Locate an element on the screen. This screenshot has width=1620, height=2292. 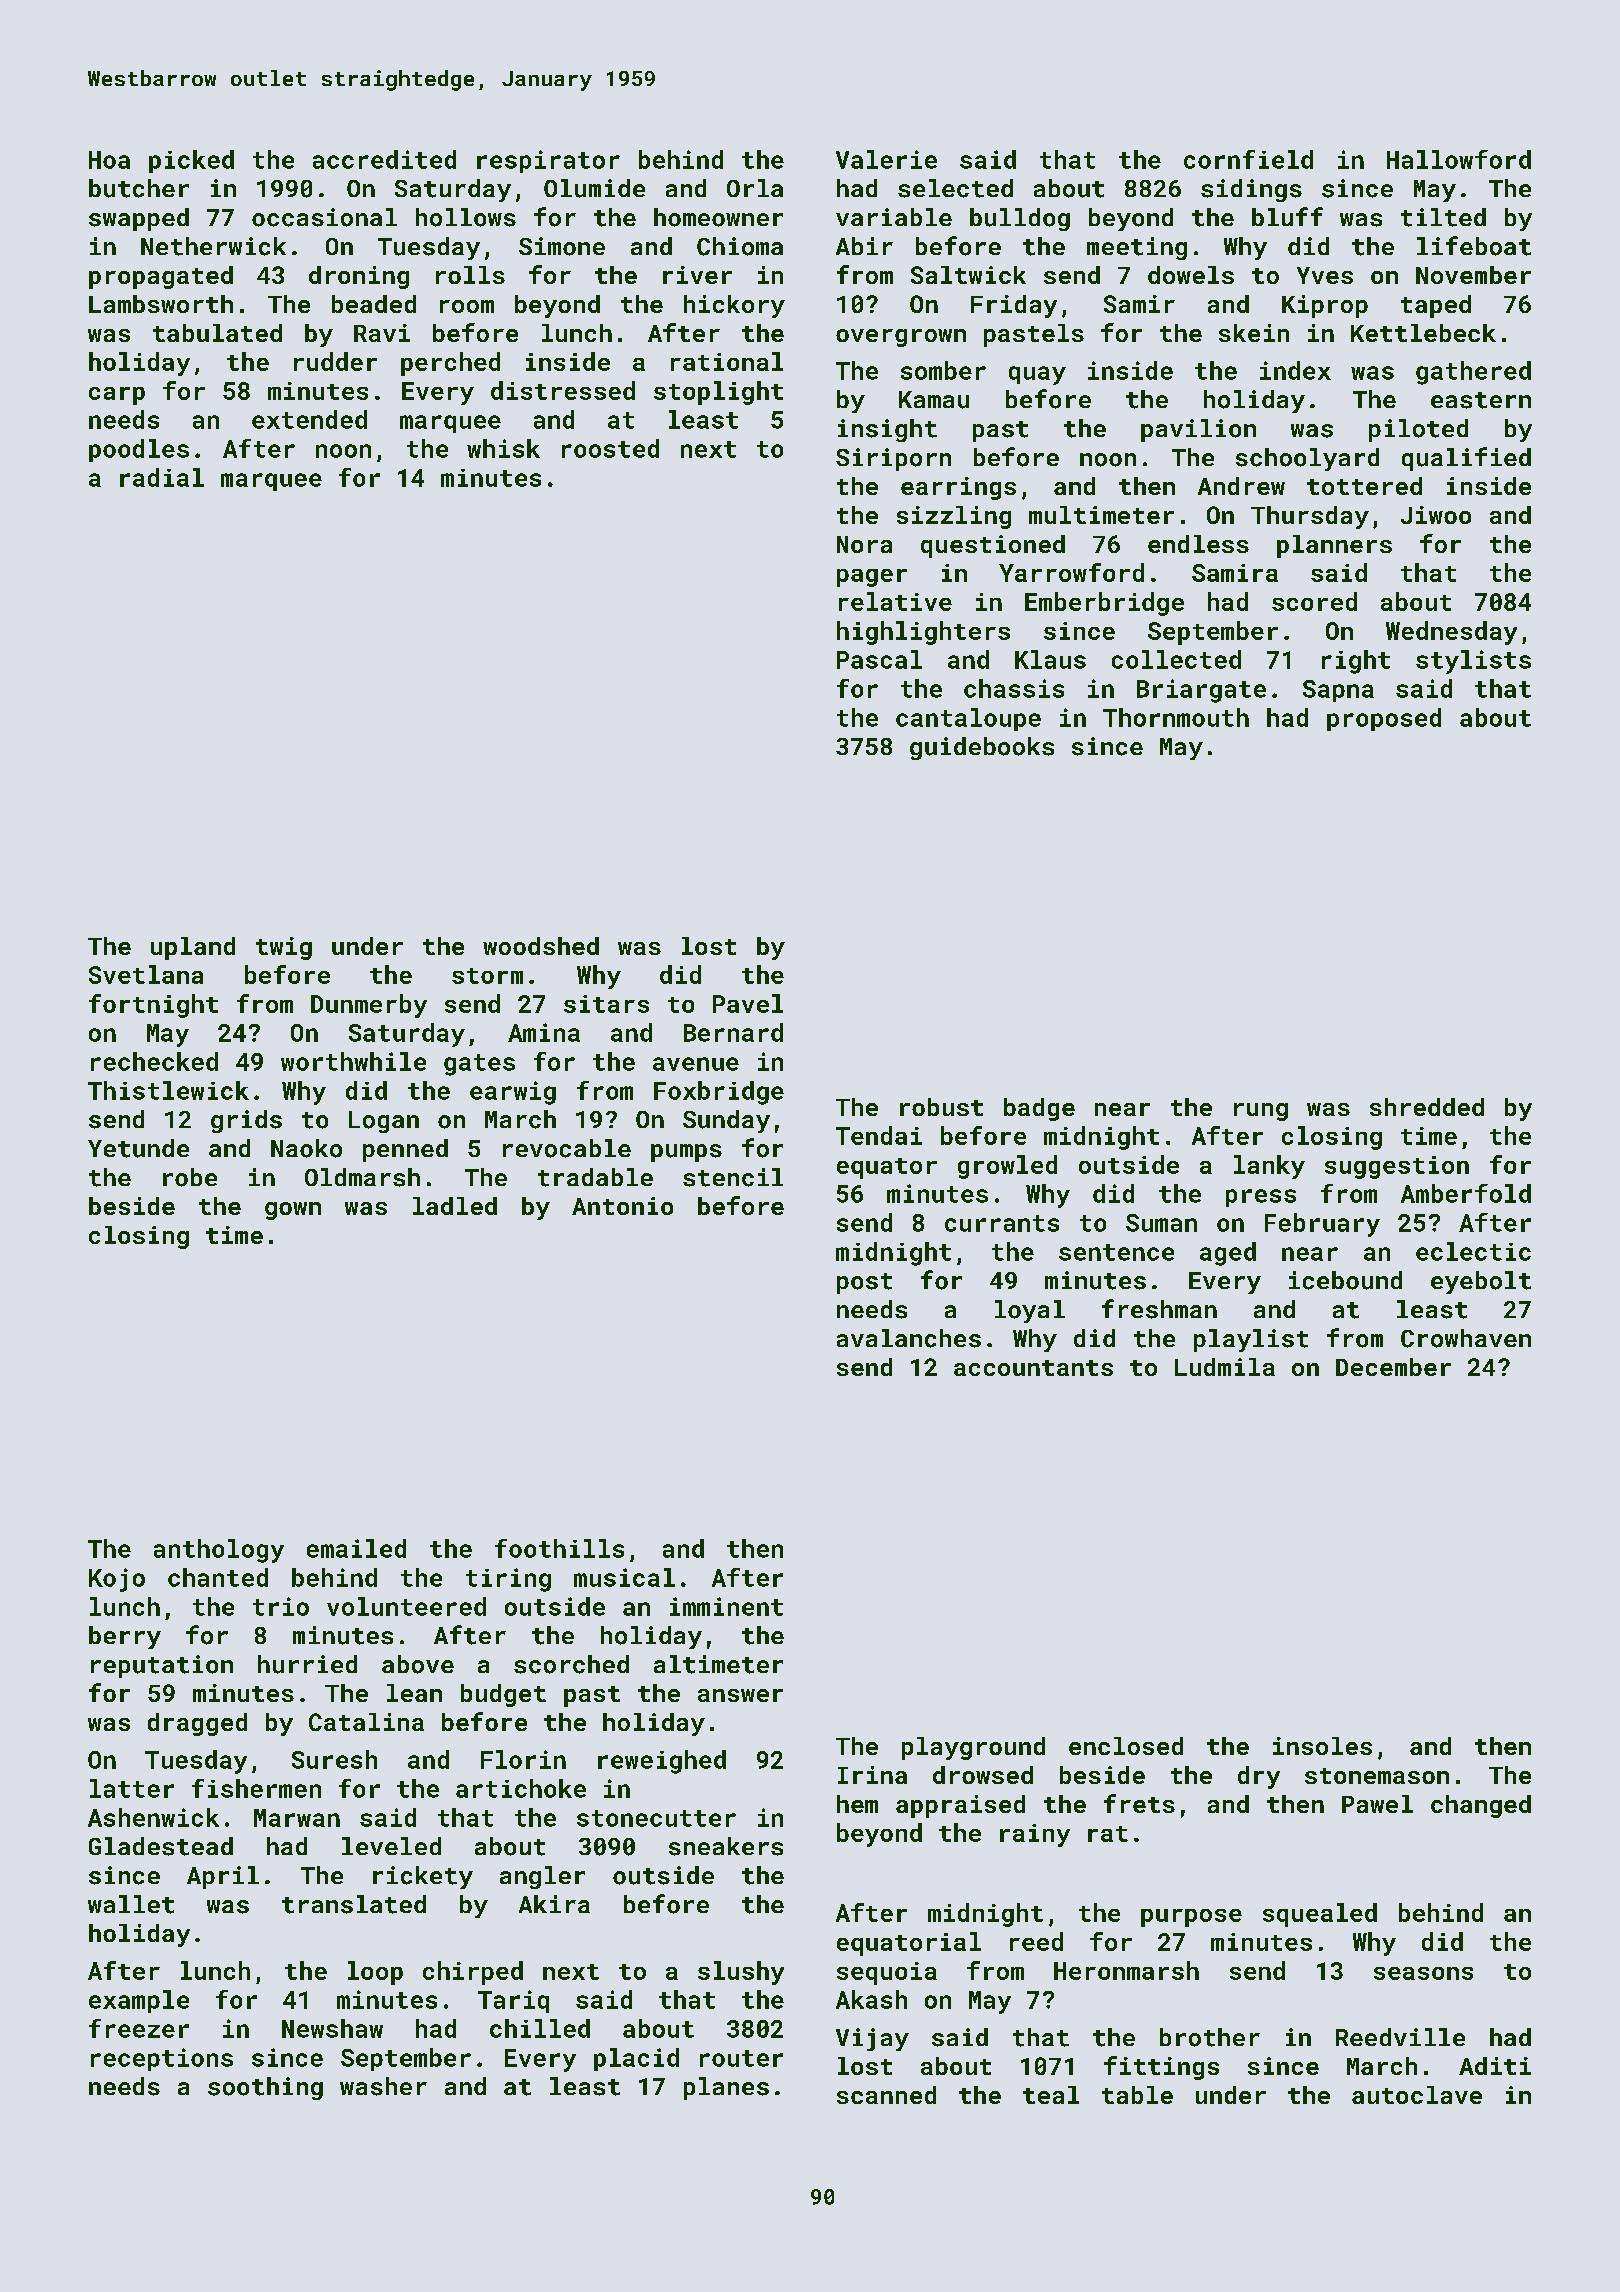
endless is located at coordinates (1198, 544).
